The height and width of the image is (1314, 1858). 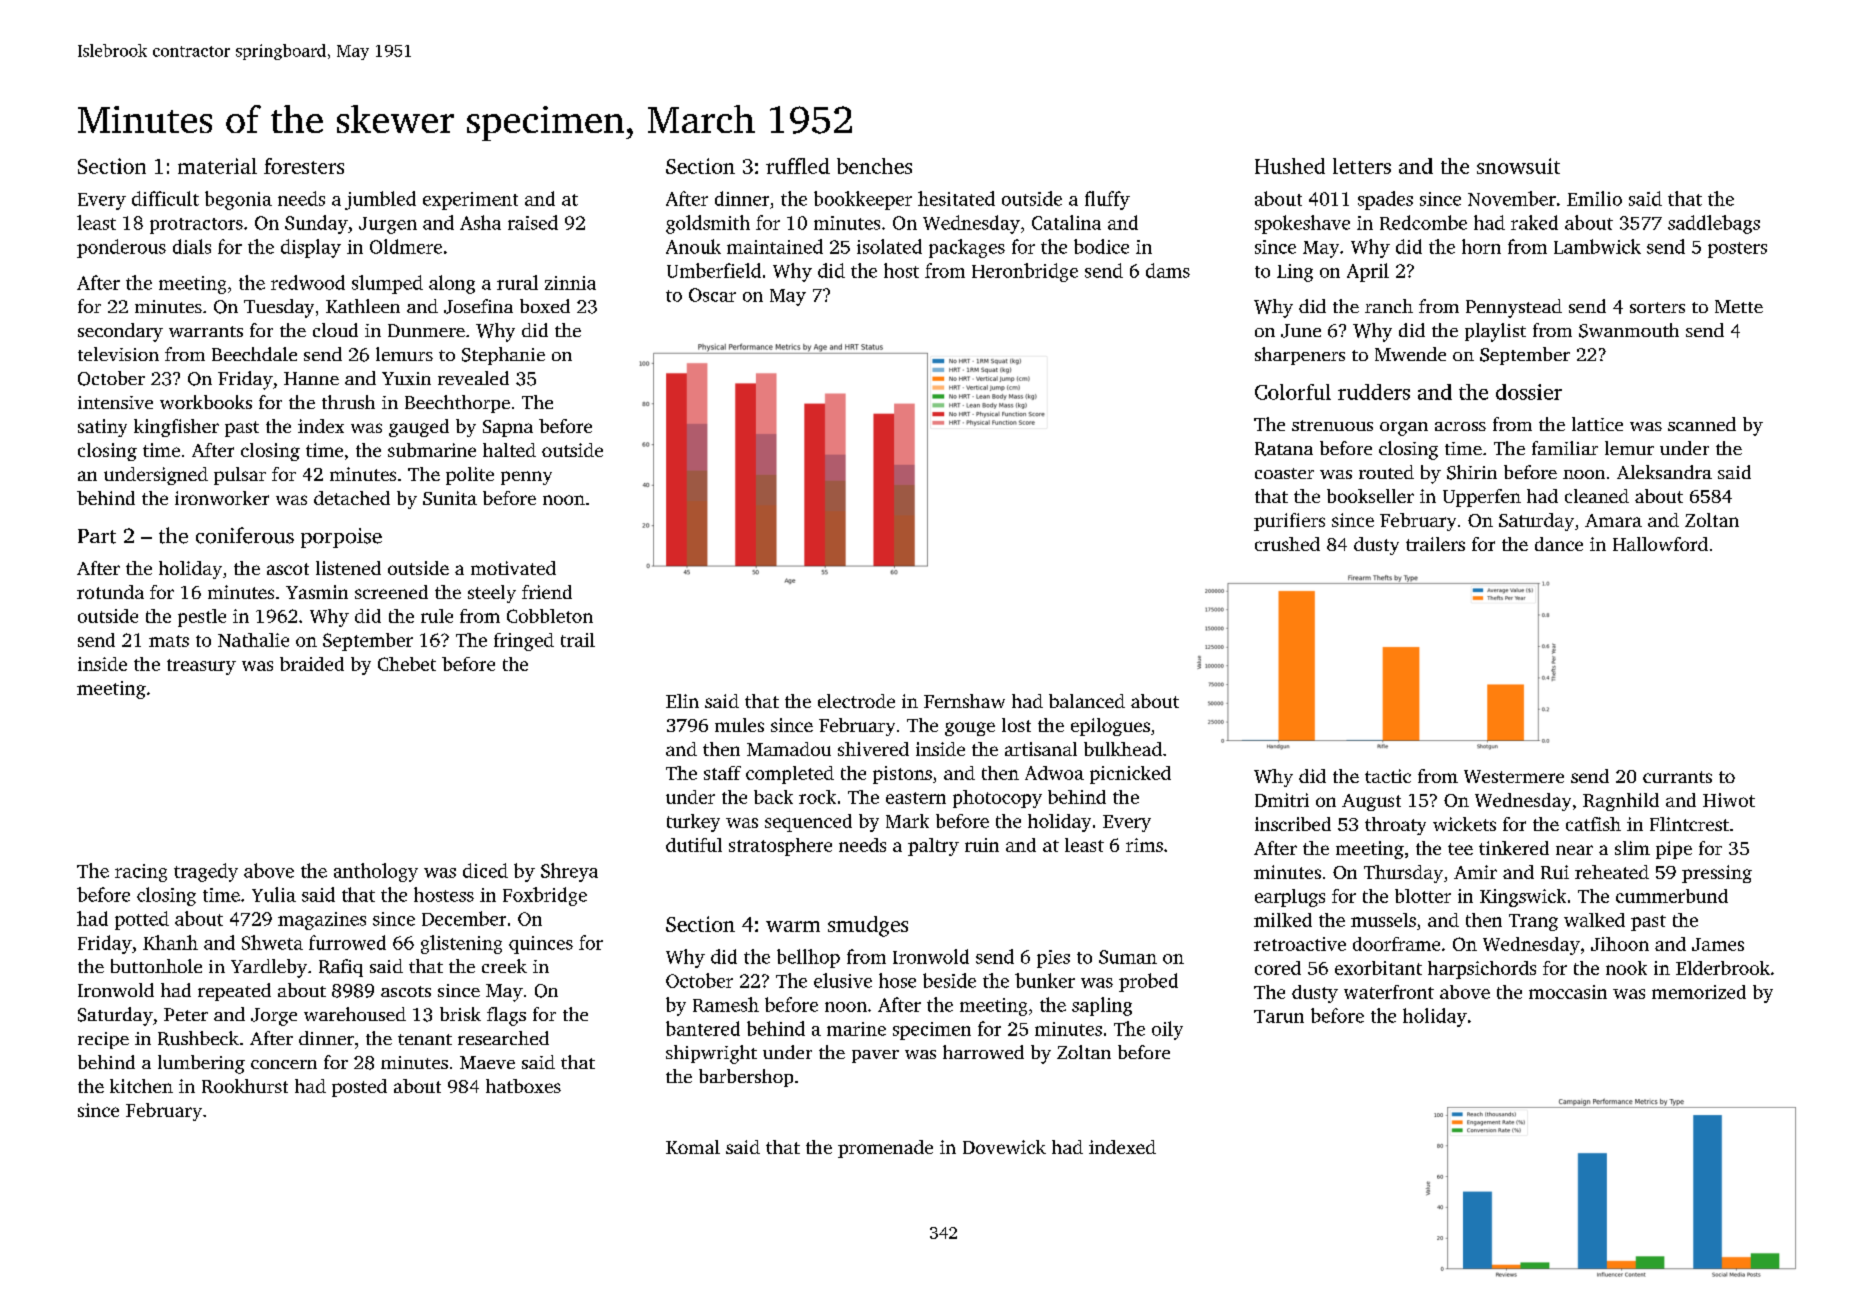 I want to click on snowsuit, so click(x=1518, y=166).
